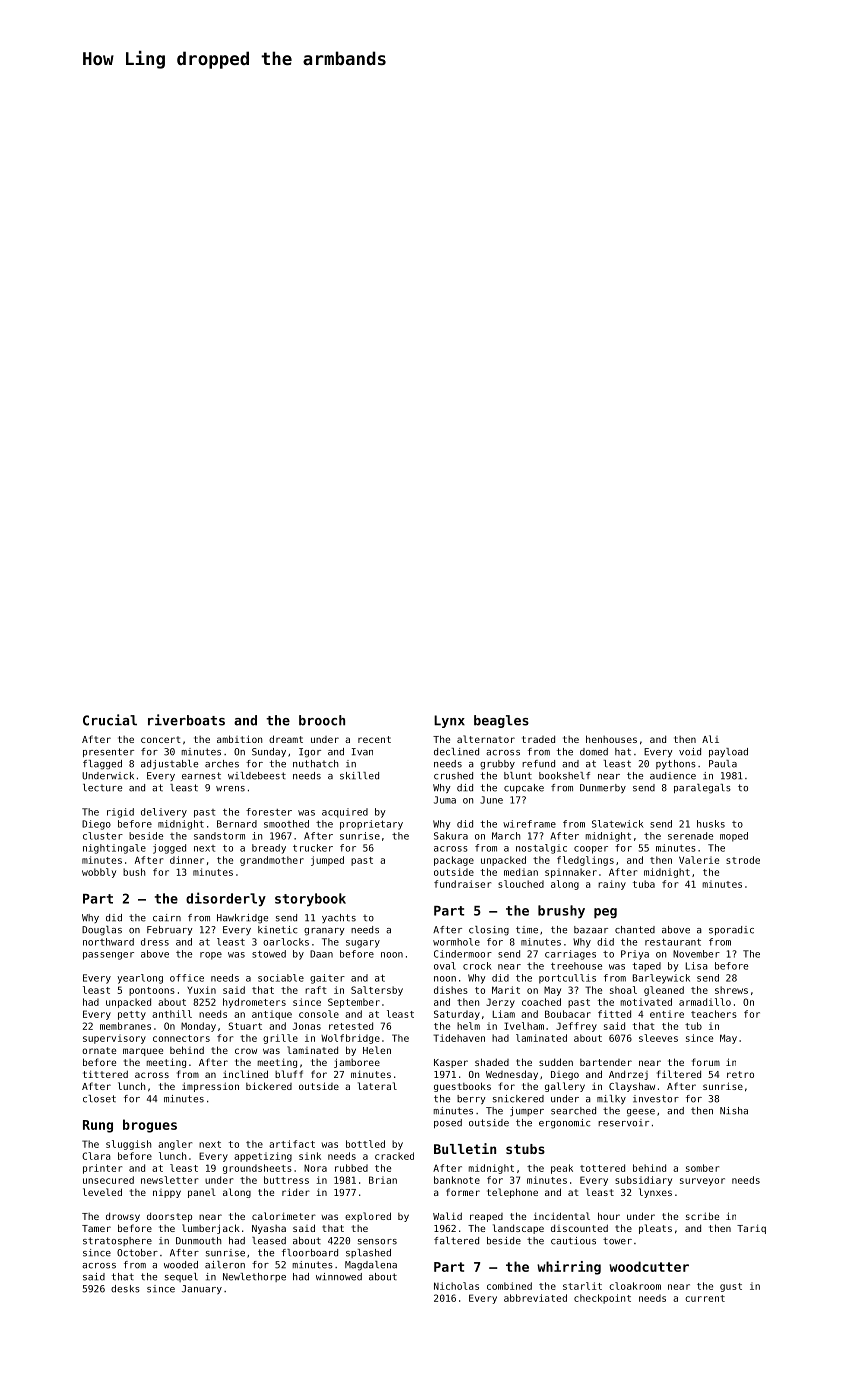 The image size is (849, 1400). I want to click on investor, so click(656, 1099).
